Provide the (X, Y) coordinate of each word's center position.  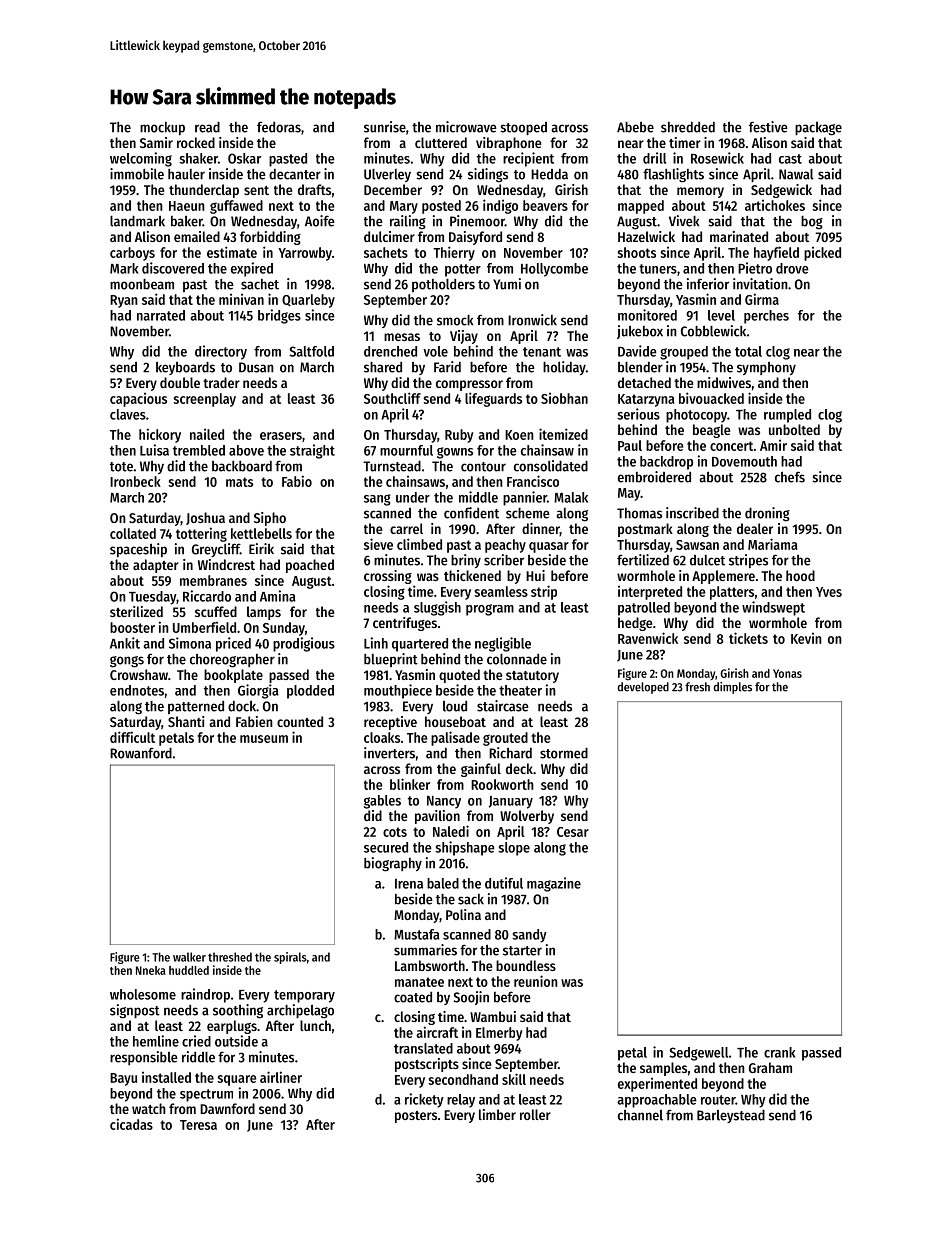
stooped (523, 128)
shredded (688, 127)
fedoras (279, 127)
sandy (529, 936)
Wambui (493, 1016)
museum (264, 739)
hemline (156, 1041)
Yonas (787, 673)
